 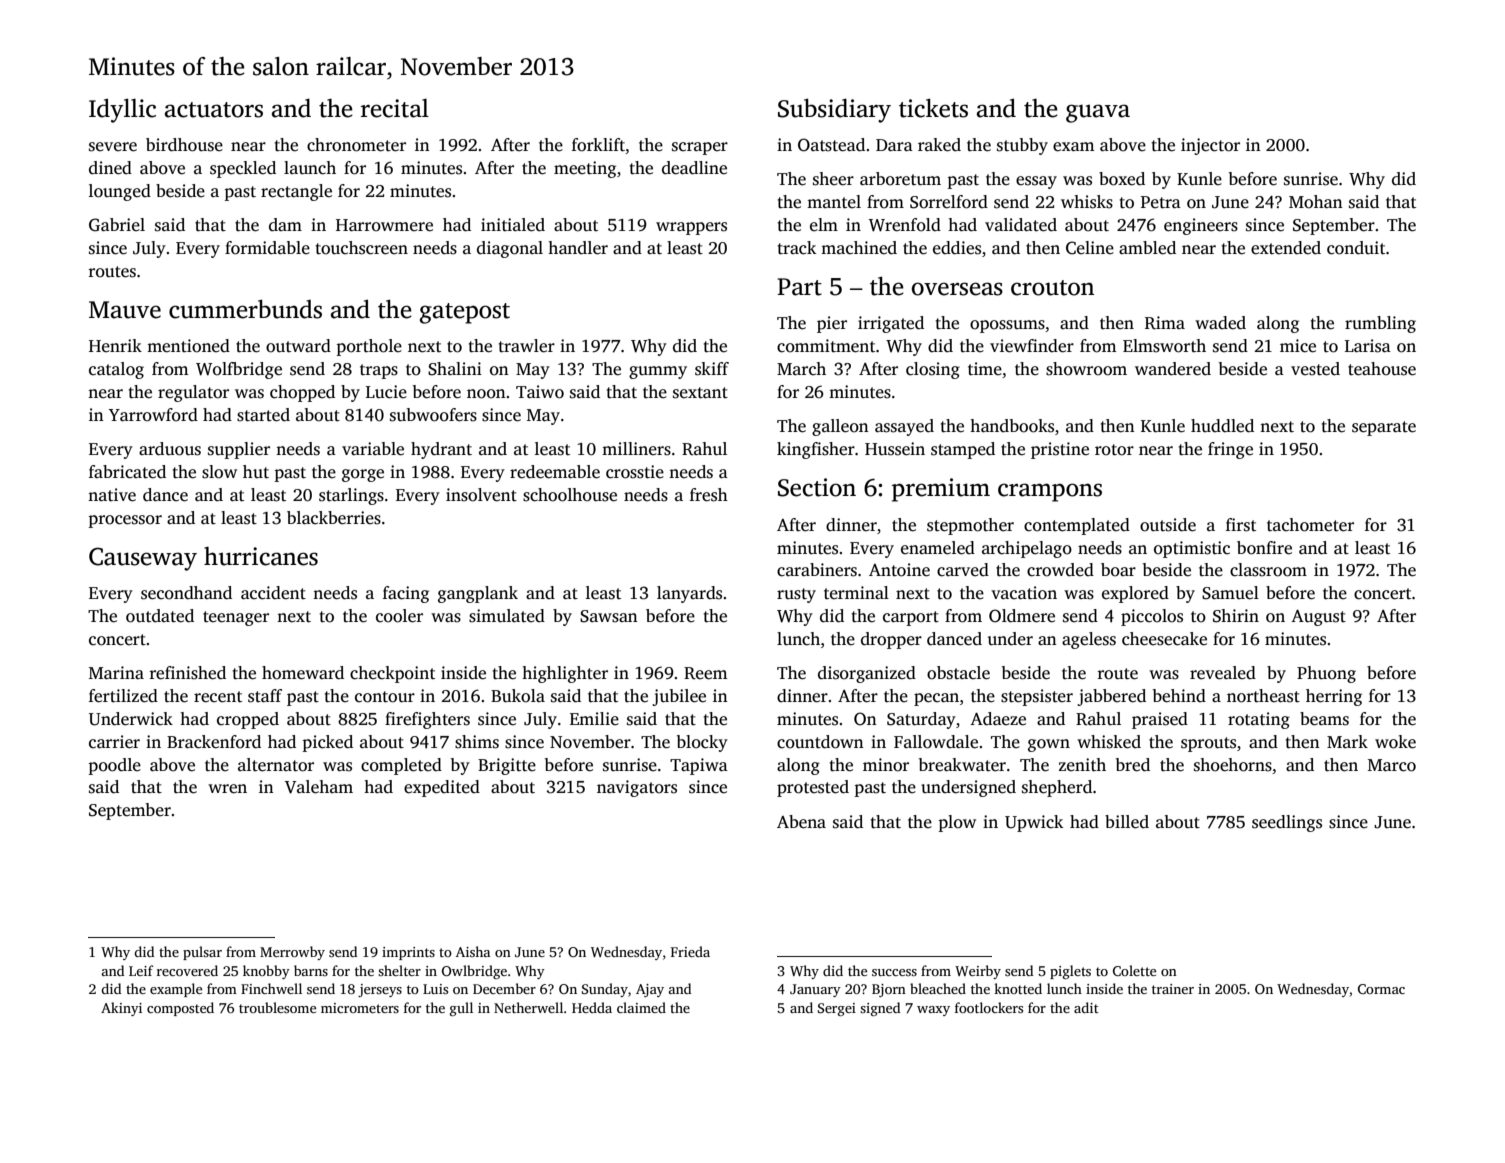 What do you see at coordinates (273, 593) in the page?
I see `accident` at bounding box center [273, 593].
